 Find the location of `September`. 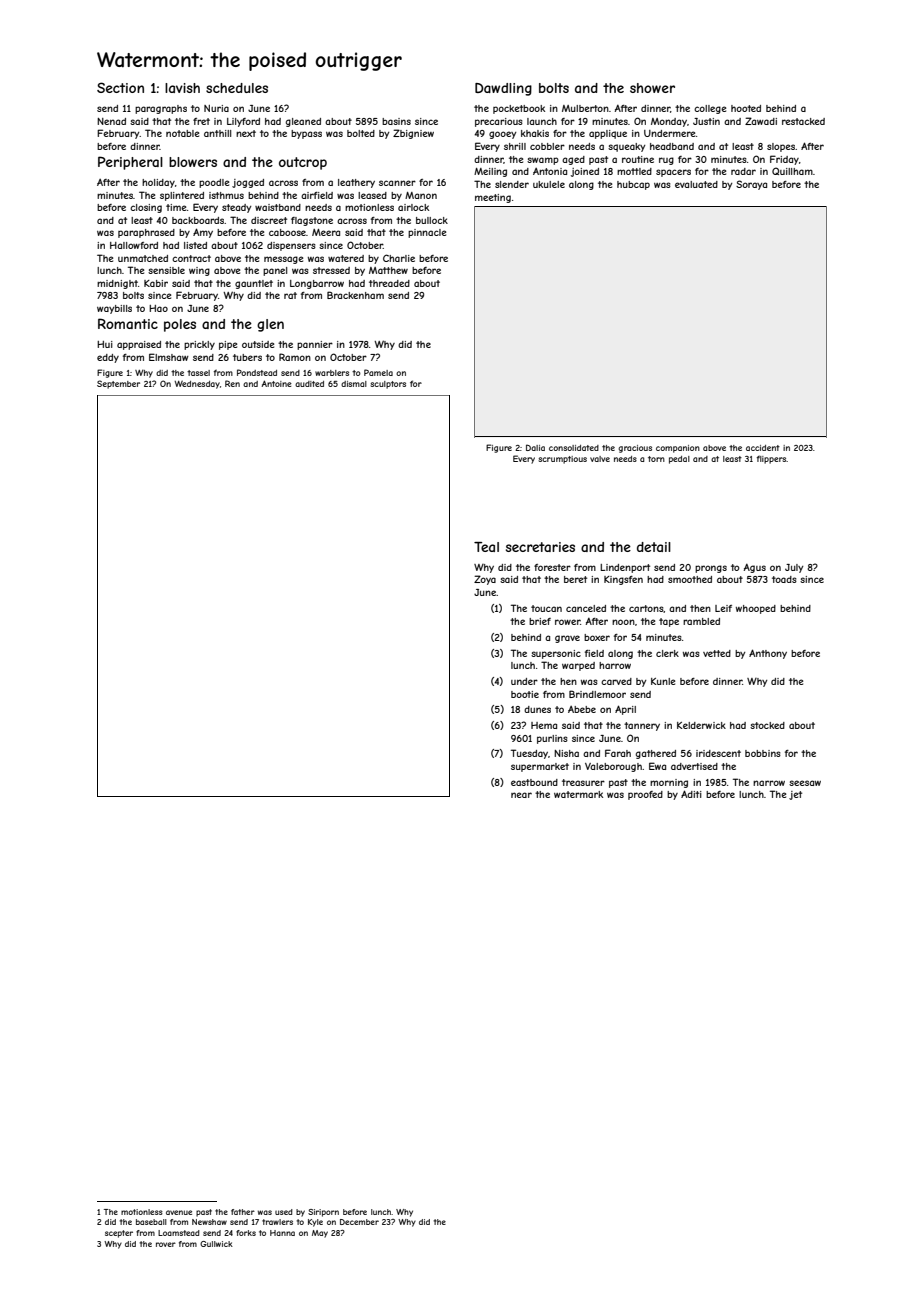

September is located at coordinates (118, 384).
